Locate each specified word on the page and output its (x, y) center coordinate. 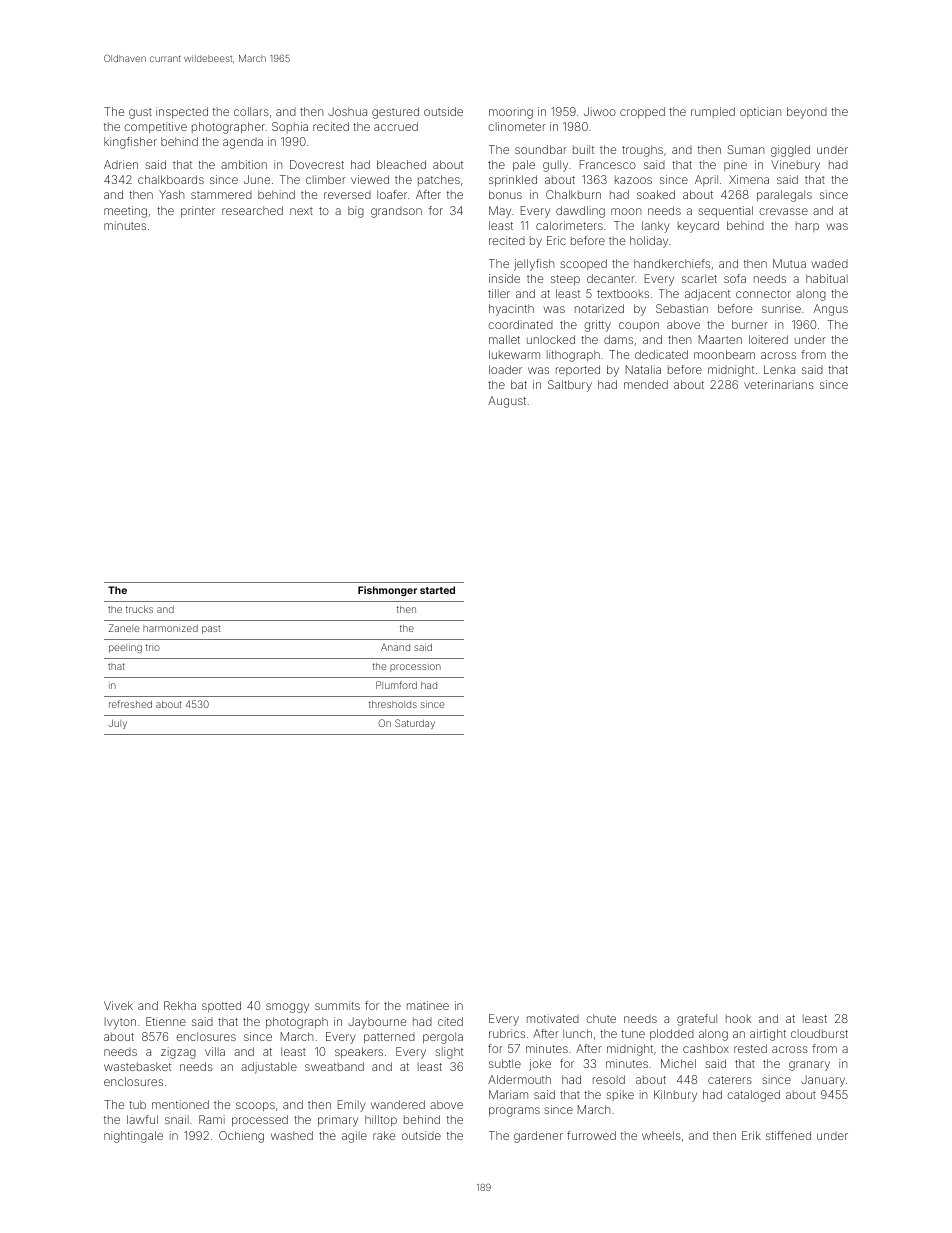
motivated (553, 1018)
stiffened (788, 1135)
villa (215, 1051)
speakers (359, 1053)
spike (620, 1095)
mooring (511, 113)
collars (251, 111)
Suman (745, 149)
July (118, 724)
